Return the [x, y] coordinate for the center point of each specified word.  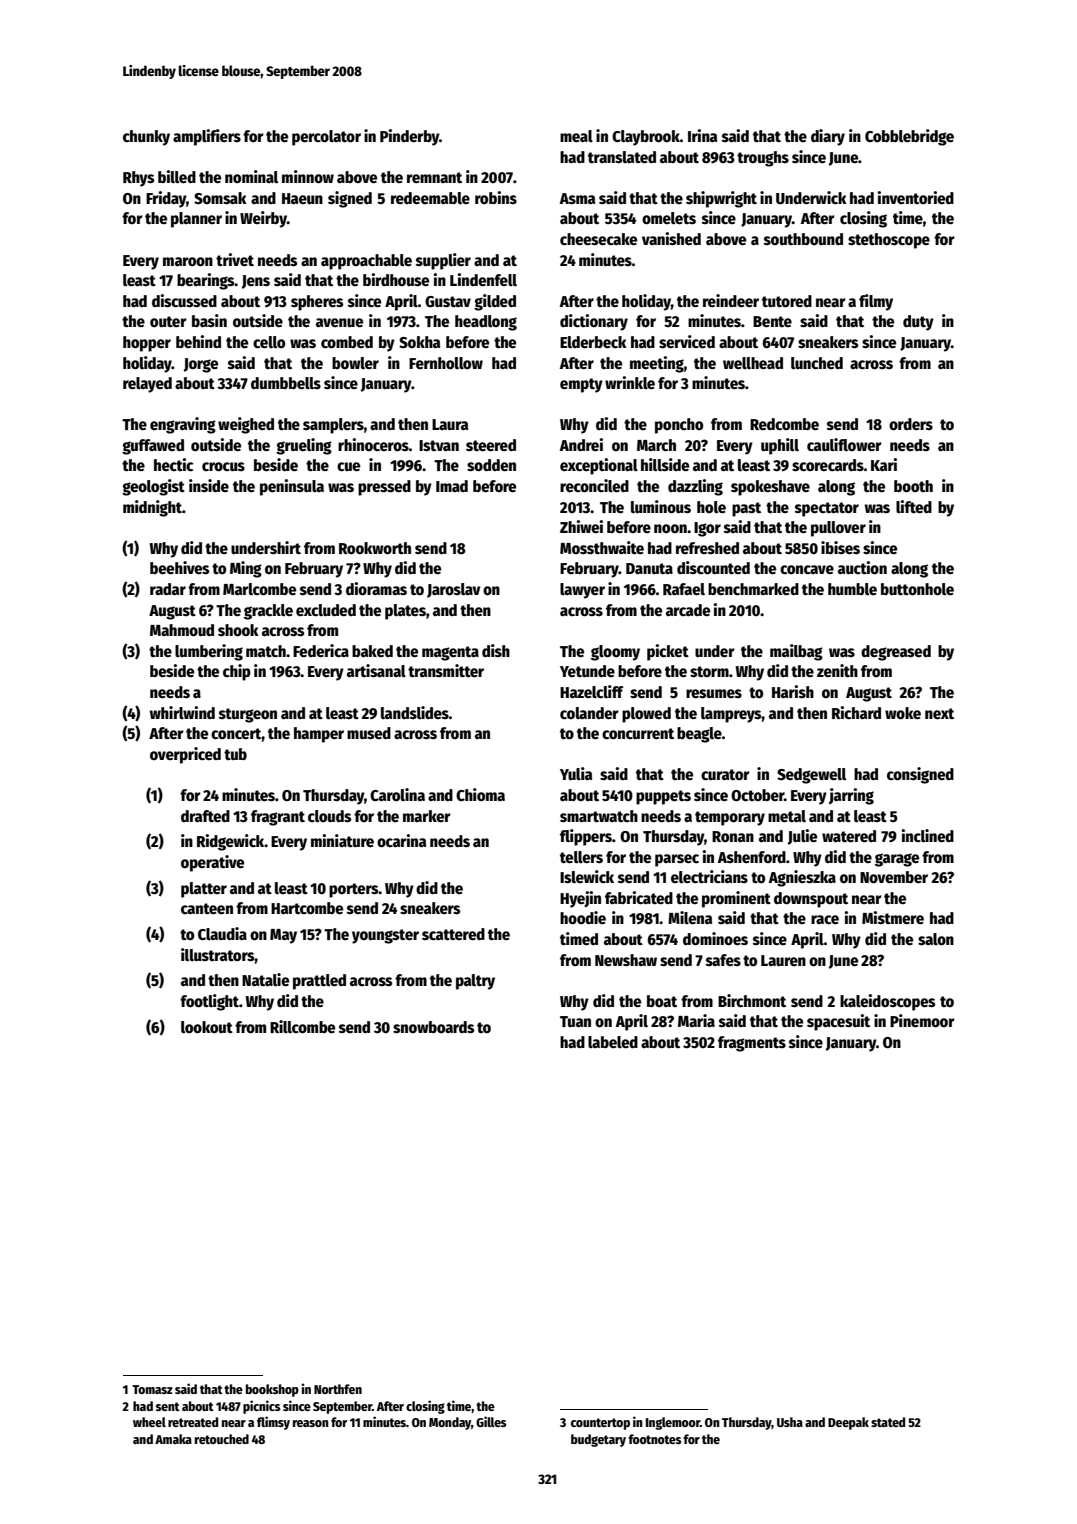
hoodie [583, 918]
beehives [179, 567]
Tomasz [152, 1389]
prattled [319, 982]
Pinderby [409, 137]
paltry [475, 982]
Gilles [491, 1421]
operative [212, 863]
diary [828, 137]
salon [936, 939]
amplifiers [207, 137]
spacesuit [838, 1022]
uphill [780, 446]
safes [723, 960]
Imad [452, 486]
